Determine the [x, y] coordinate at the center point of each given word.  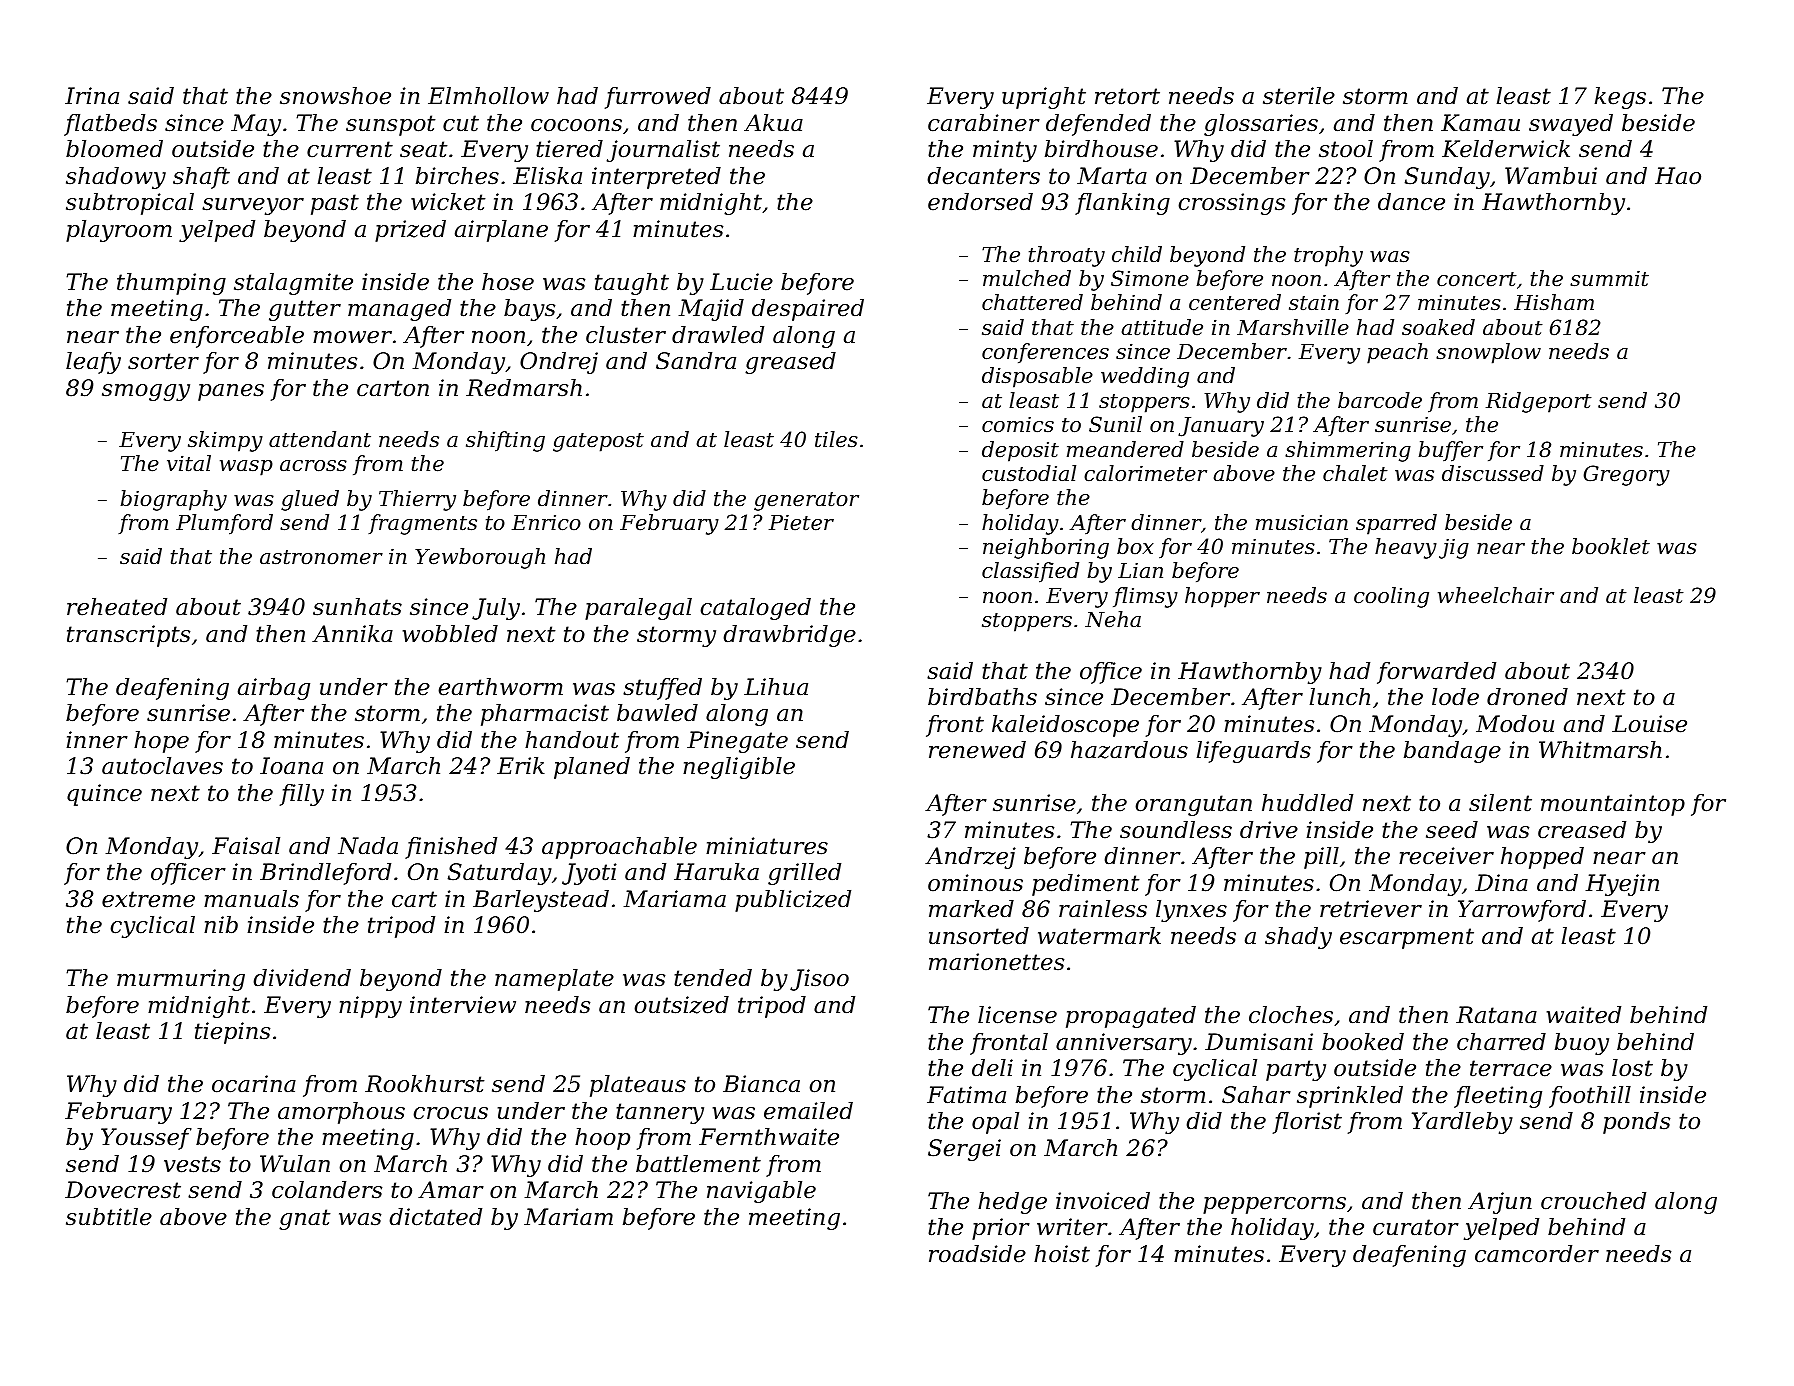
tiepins [232, 1033]
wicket [448, 202]
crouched [1593, 1201]
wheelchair [1496, 595]
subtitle [109, 1217]
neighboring [1046, 548]
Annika [352, 634]
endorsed [980, 202]
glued [310, 500]
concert [1477, 279]
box [1135, 546]
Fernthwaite [769, 1137]
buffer [1451, 451]
